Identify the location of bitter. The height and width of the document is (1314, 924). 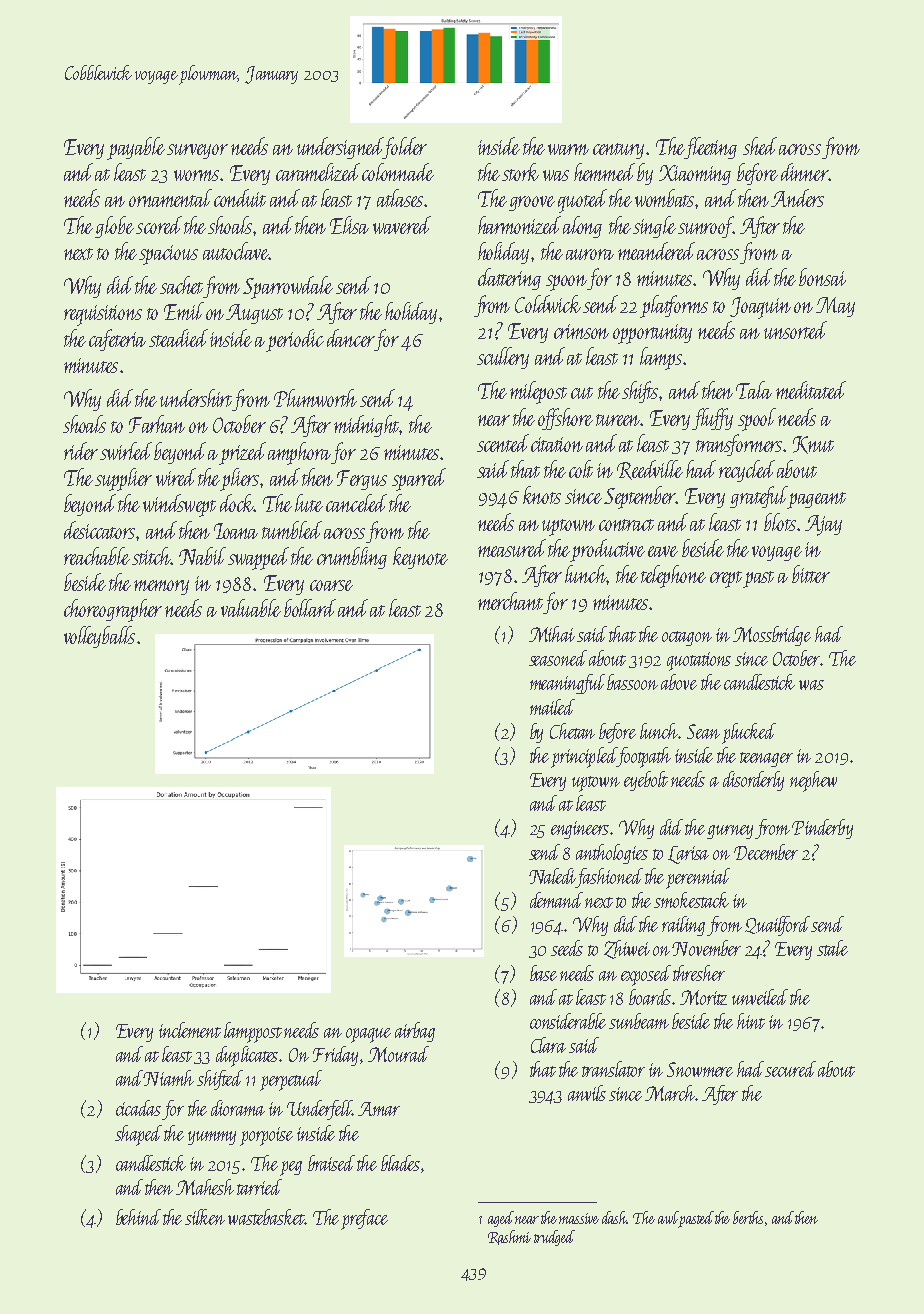
(811, 574).
